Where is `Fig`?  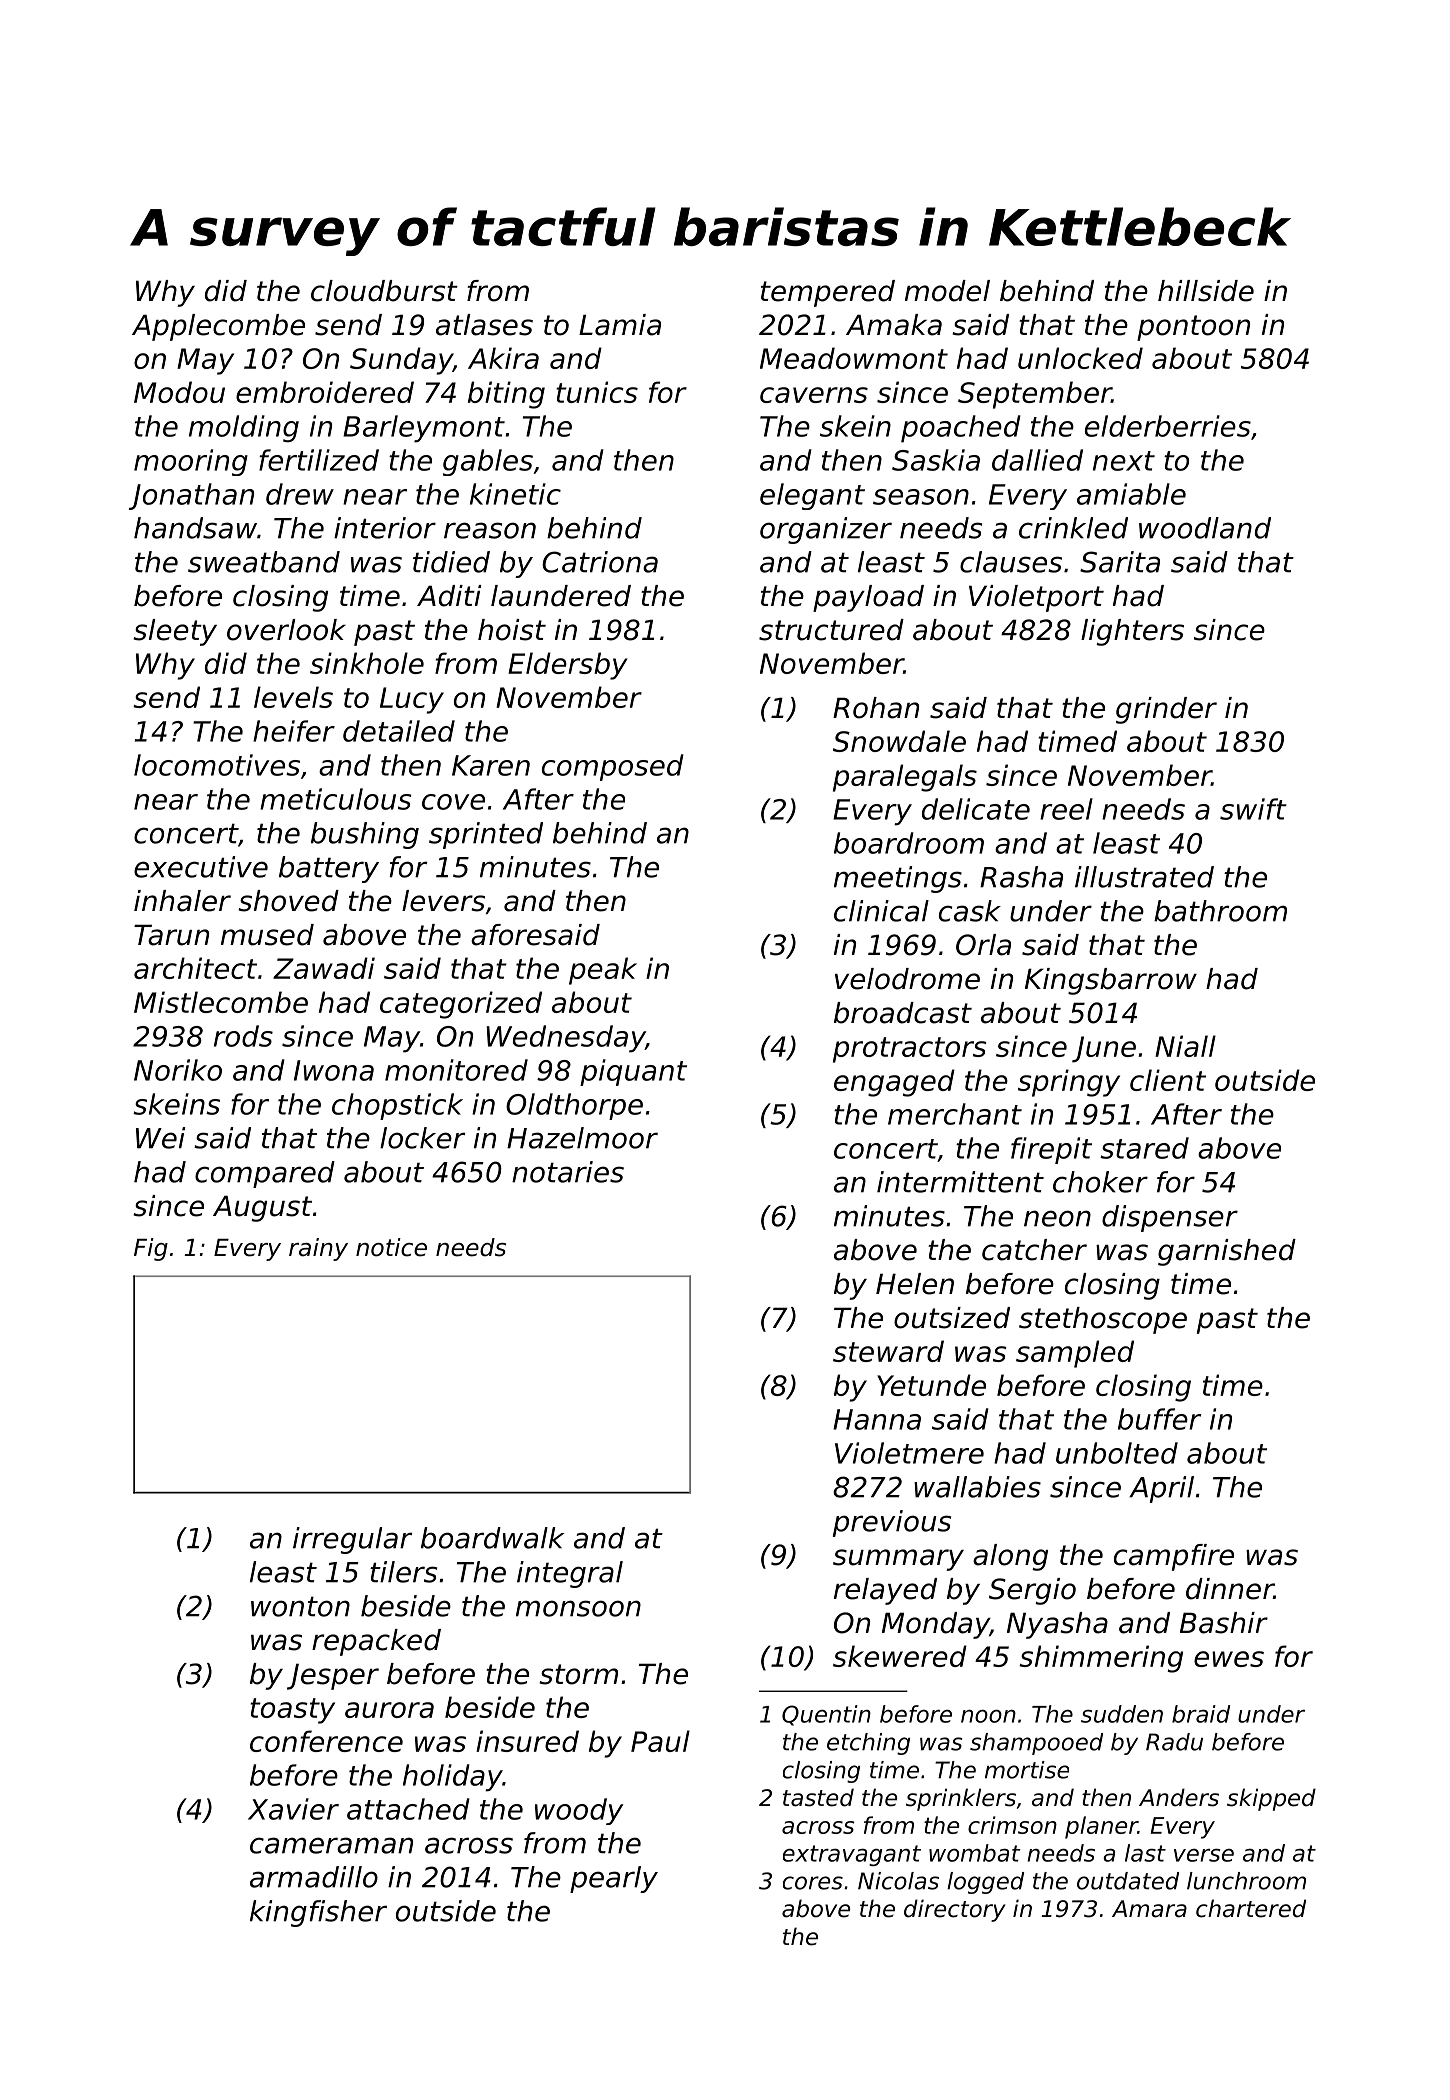
Fig is located at coordinates (151, 1249).
